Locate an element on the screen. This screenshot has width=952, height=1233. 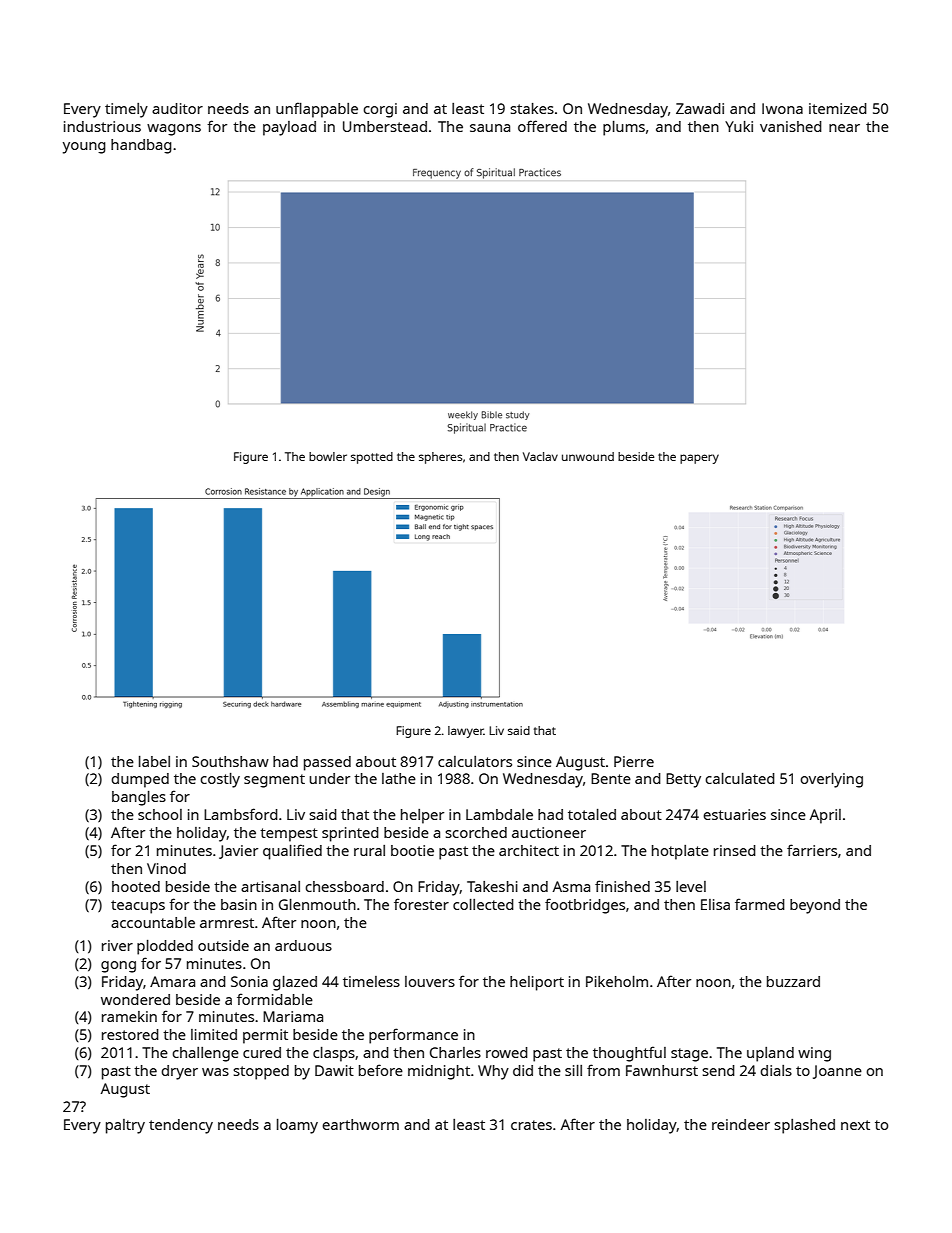
papery is located at coordinates (699, 459).
